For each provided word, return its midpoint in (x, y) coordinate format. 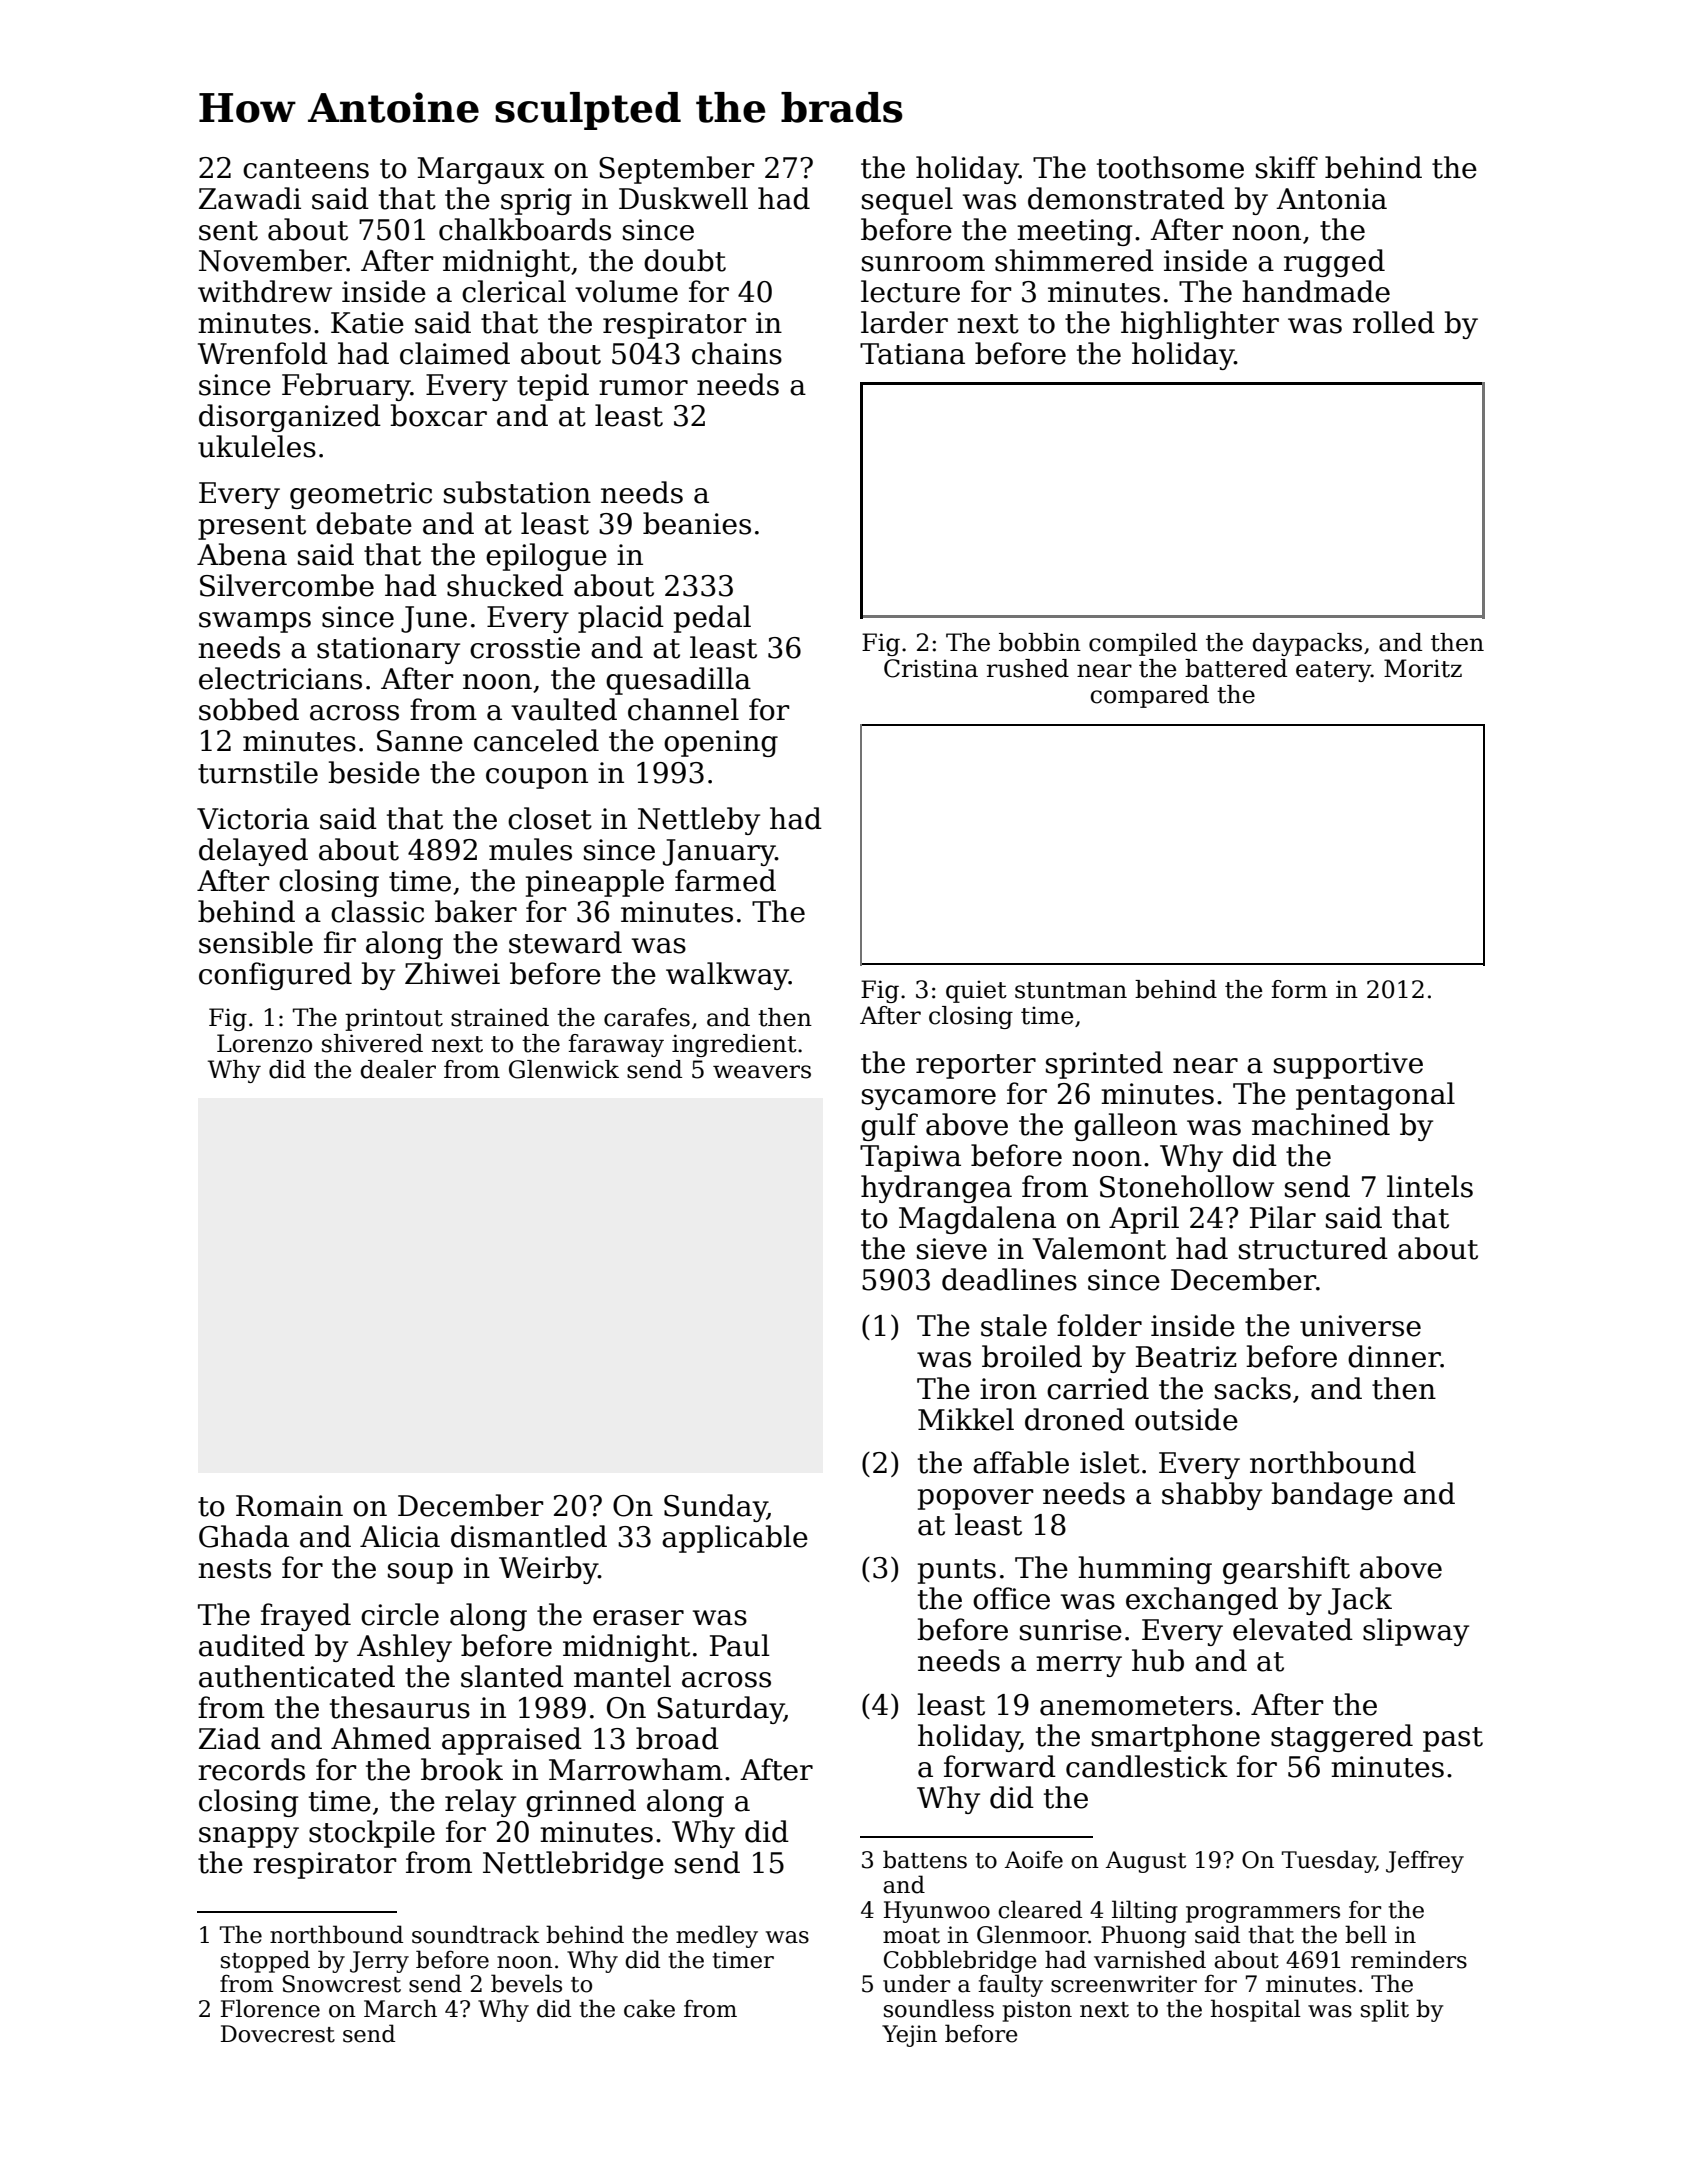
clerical (514, 291)
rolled (1394, 322)
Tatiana (912, 354)
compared (1150, 696)
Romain (289, 1506)
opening (721, 743)
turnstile (258, 772)
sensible (256, 942)
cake (649, 2008)
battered (1236, 668)
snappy (249, 1837)
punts (957, 1571)
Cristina (931, 668)
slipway (1416, 1632)
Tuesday (1329, 1861)
